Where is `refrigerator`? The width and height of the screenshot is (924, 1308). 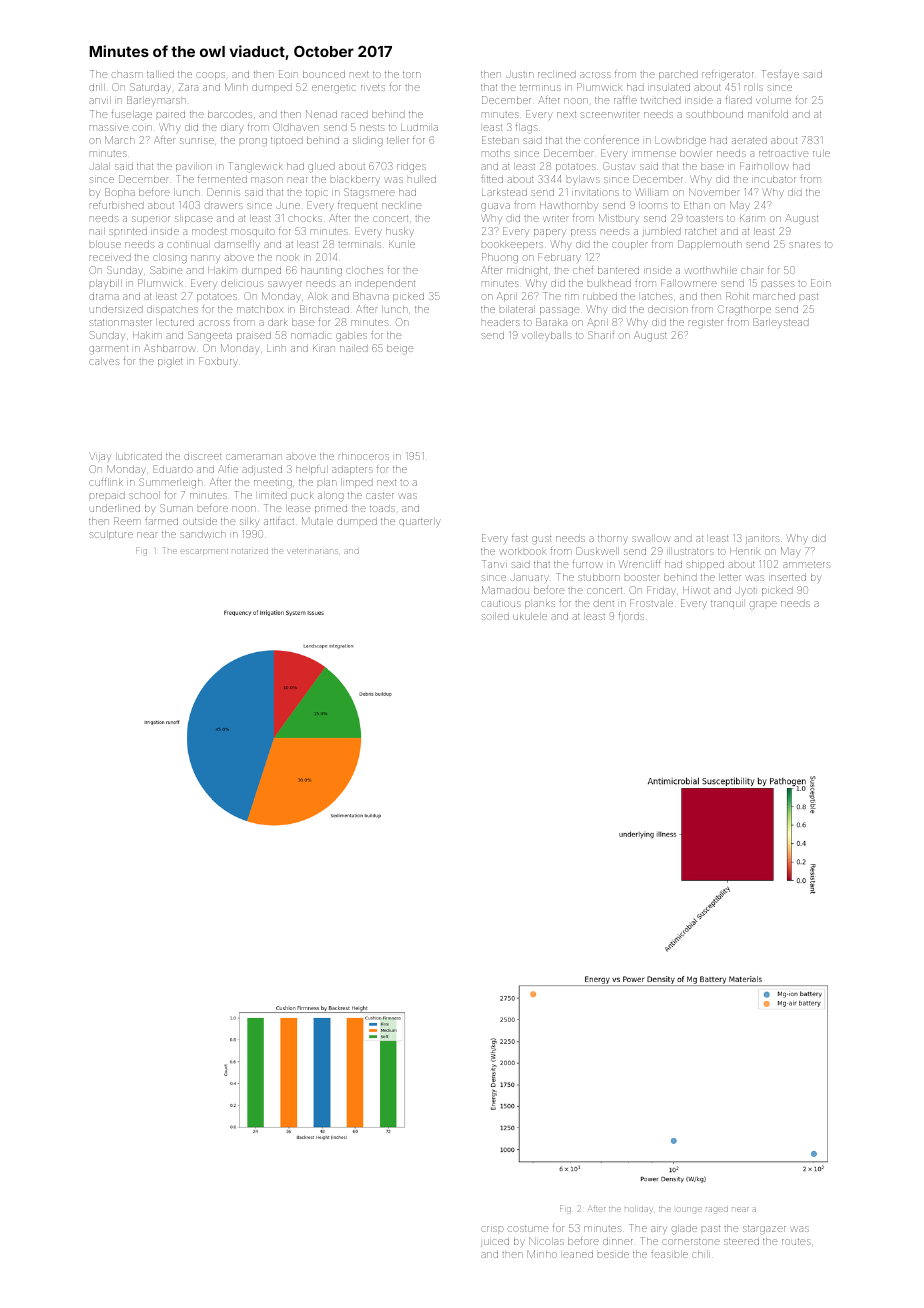 refrigerator is located at coordinates (728, 75).
